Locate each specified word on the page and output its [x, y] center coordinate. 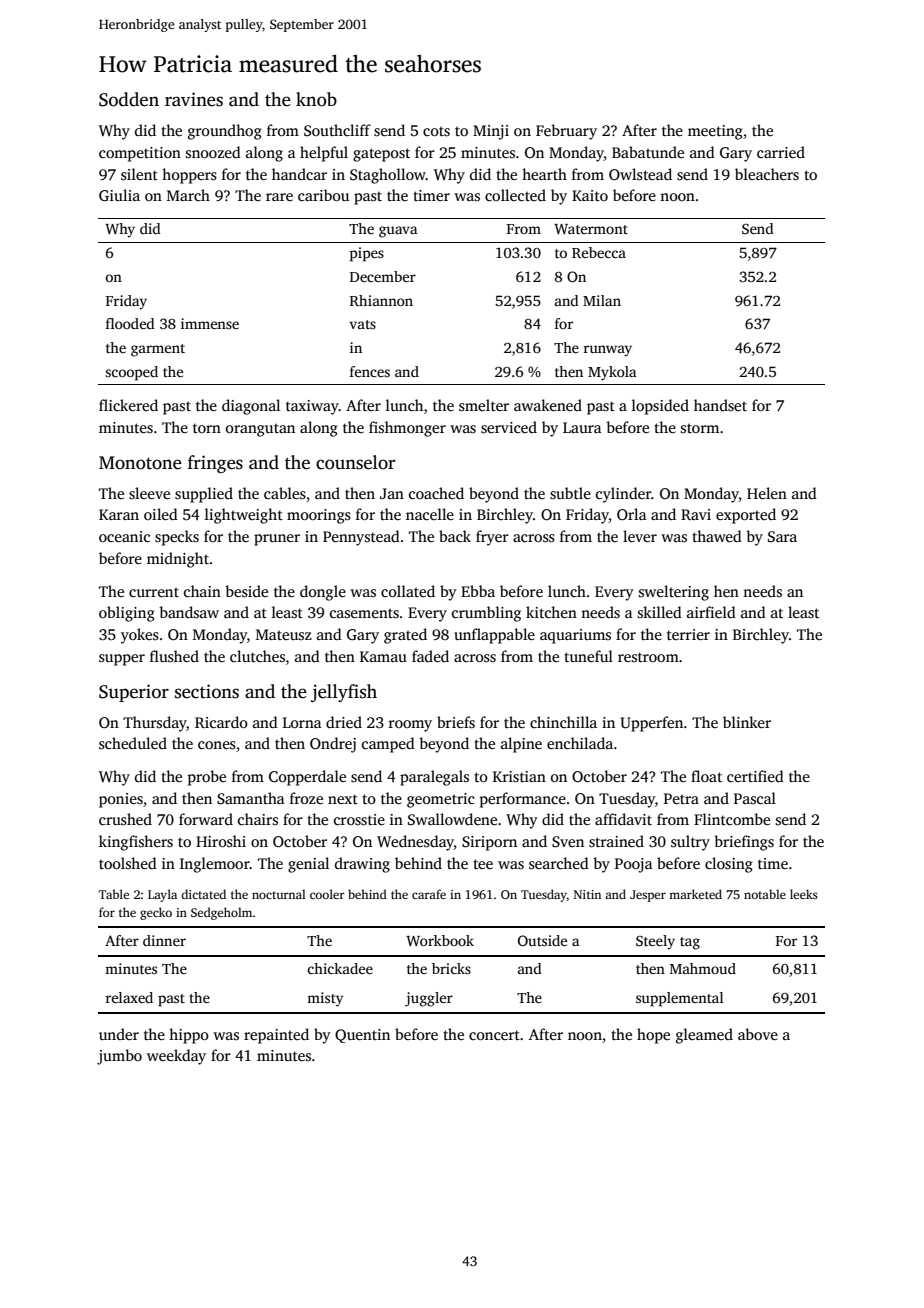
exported [746, 516]
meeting [715, 132]
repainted [276, 1036]
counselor [355, 462]
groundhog [225, 132]
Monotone [140, 463]
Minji [491, 132]
